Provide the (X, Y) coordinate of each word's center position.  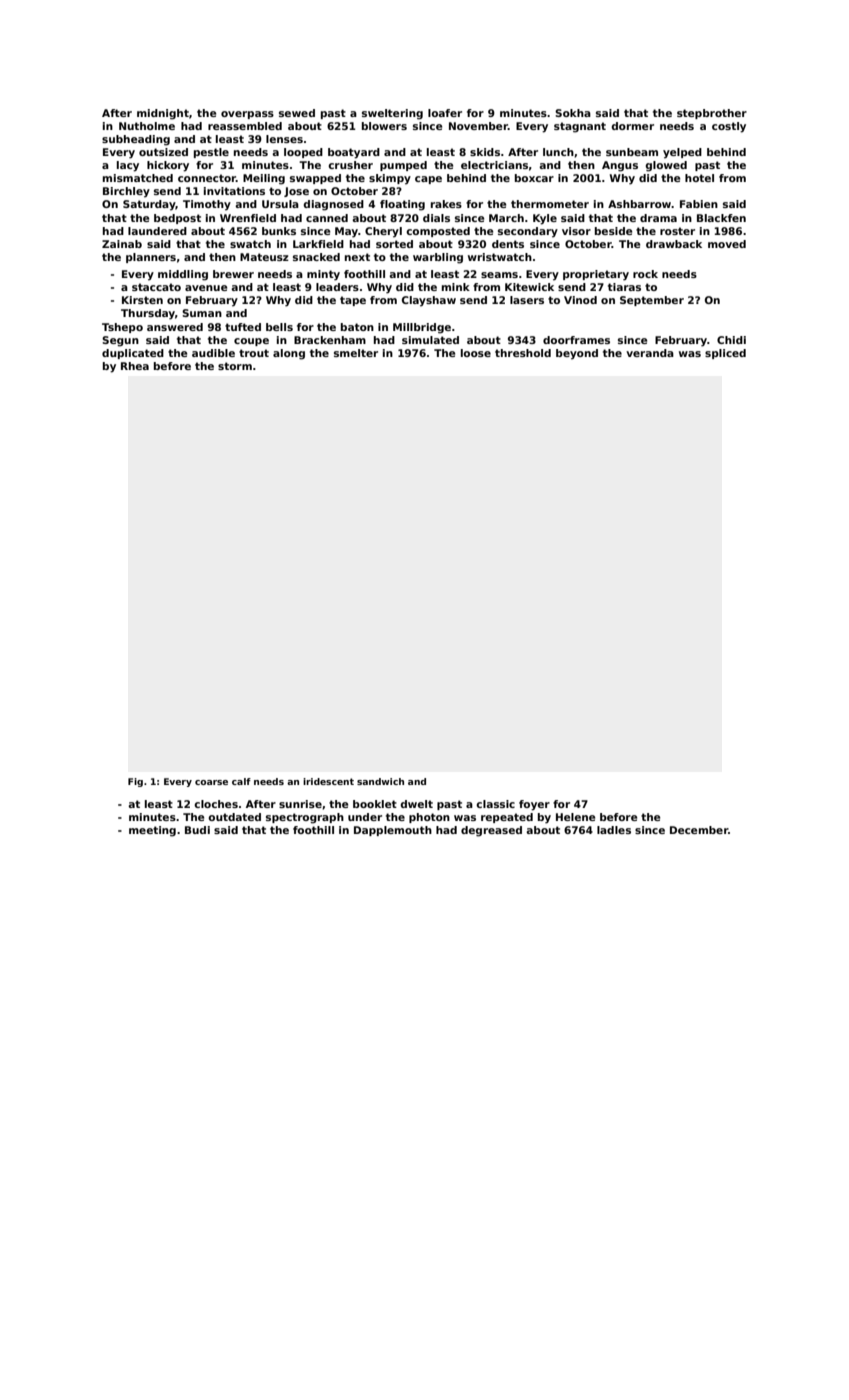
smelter (356, 353)
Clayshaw (429, 301)
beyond (577, 354)
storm (235, 366)
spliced (725, 354)
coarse (211, 782)
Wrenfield (248, 218)
